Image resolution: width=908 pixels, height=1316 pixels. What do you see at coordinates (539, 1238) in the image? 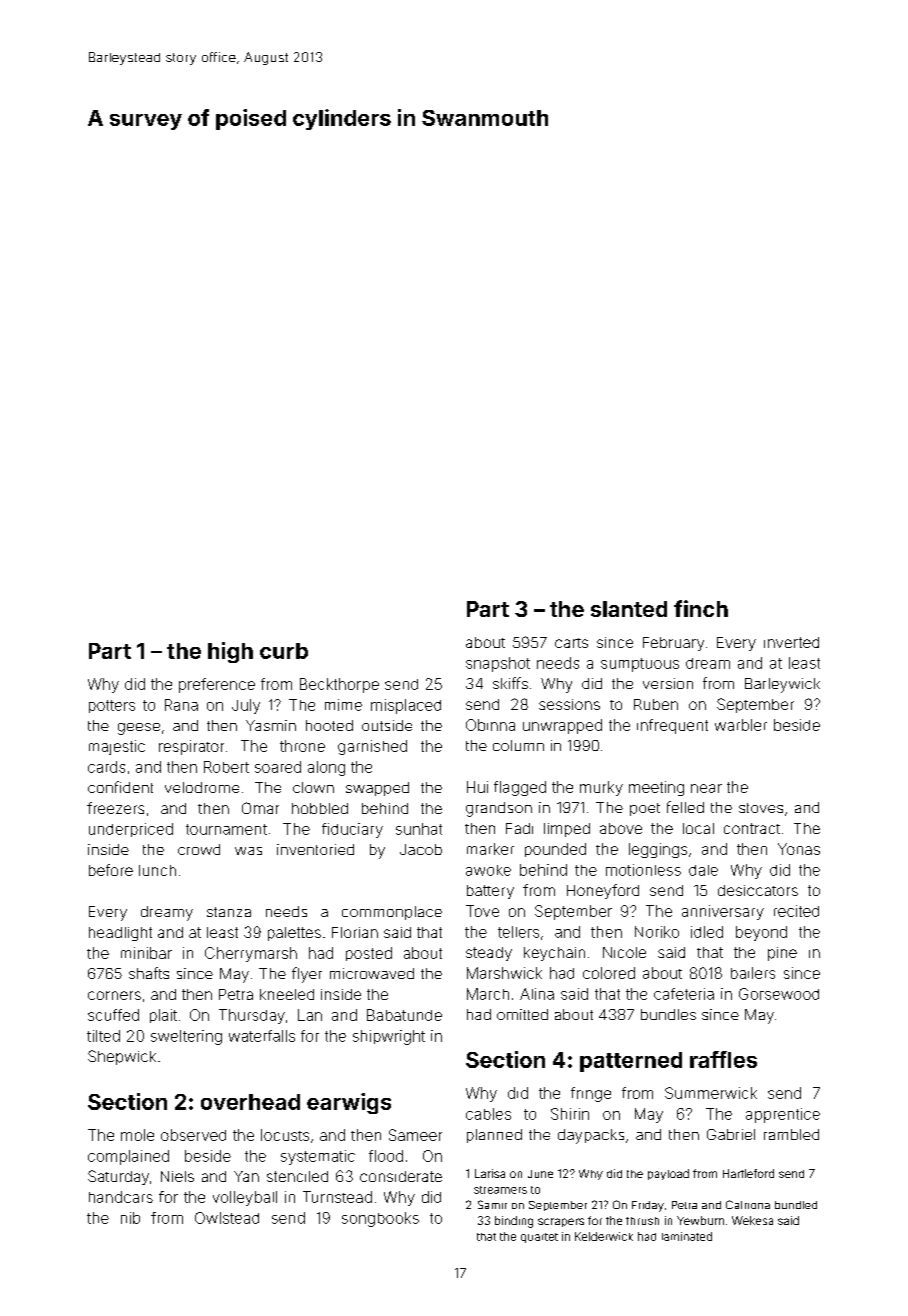
I see `quartet` at bounding box center [539, 1238].
